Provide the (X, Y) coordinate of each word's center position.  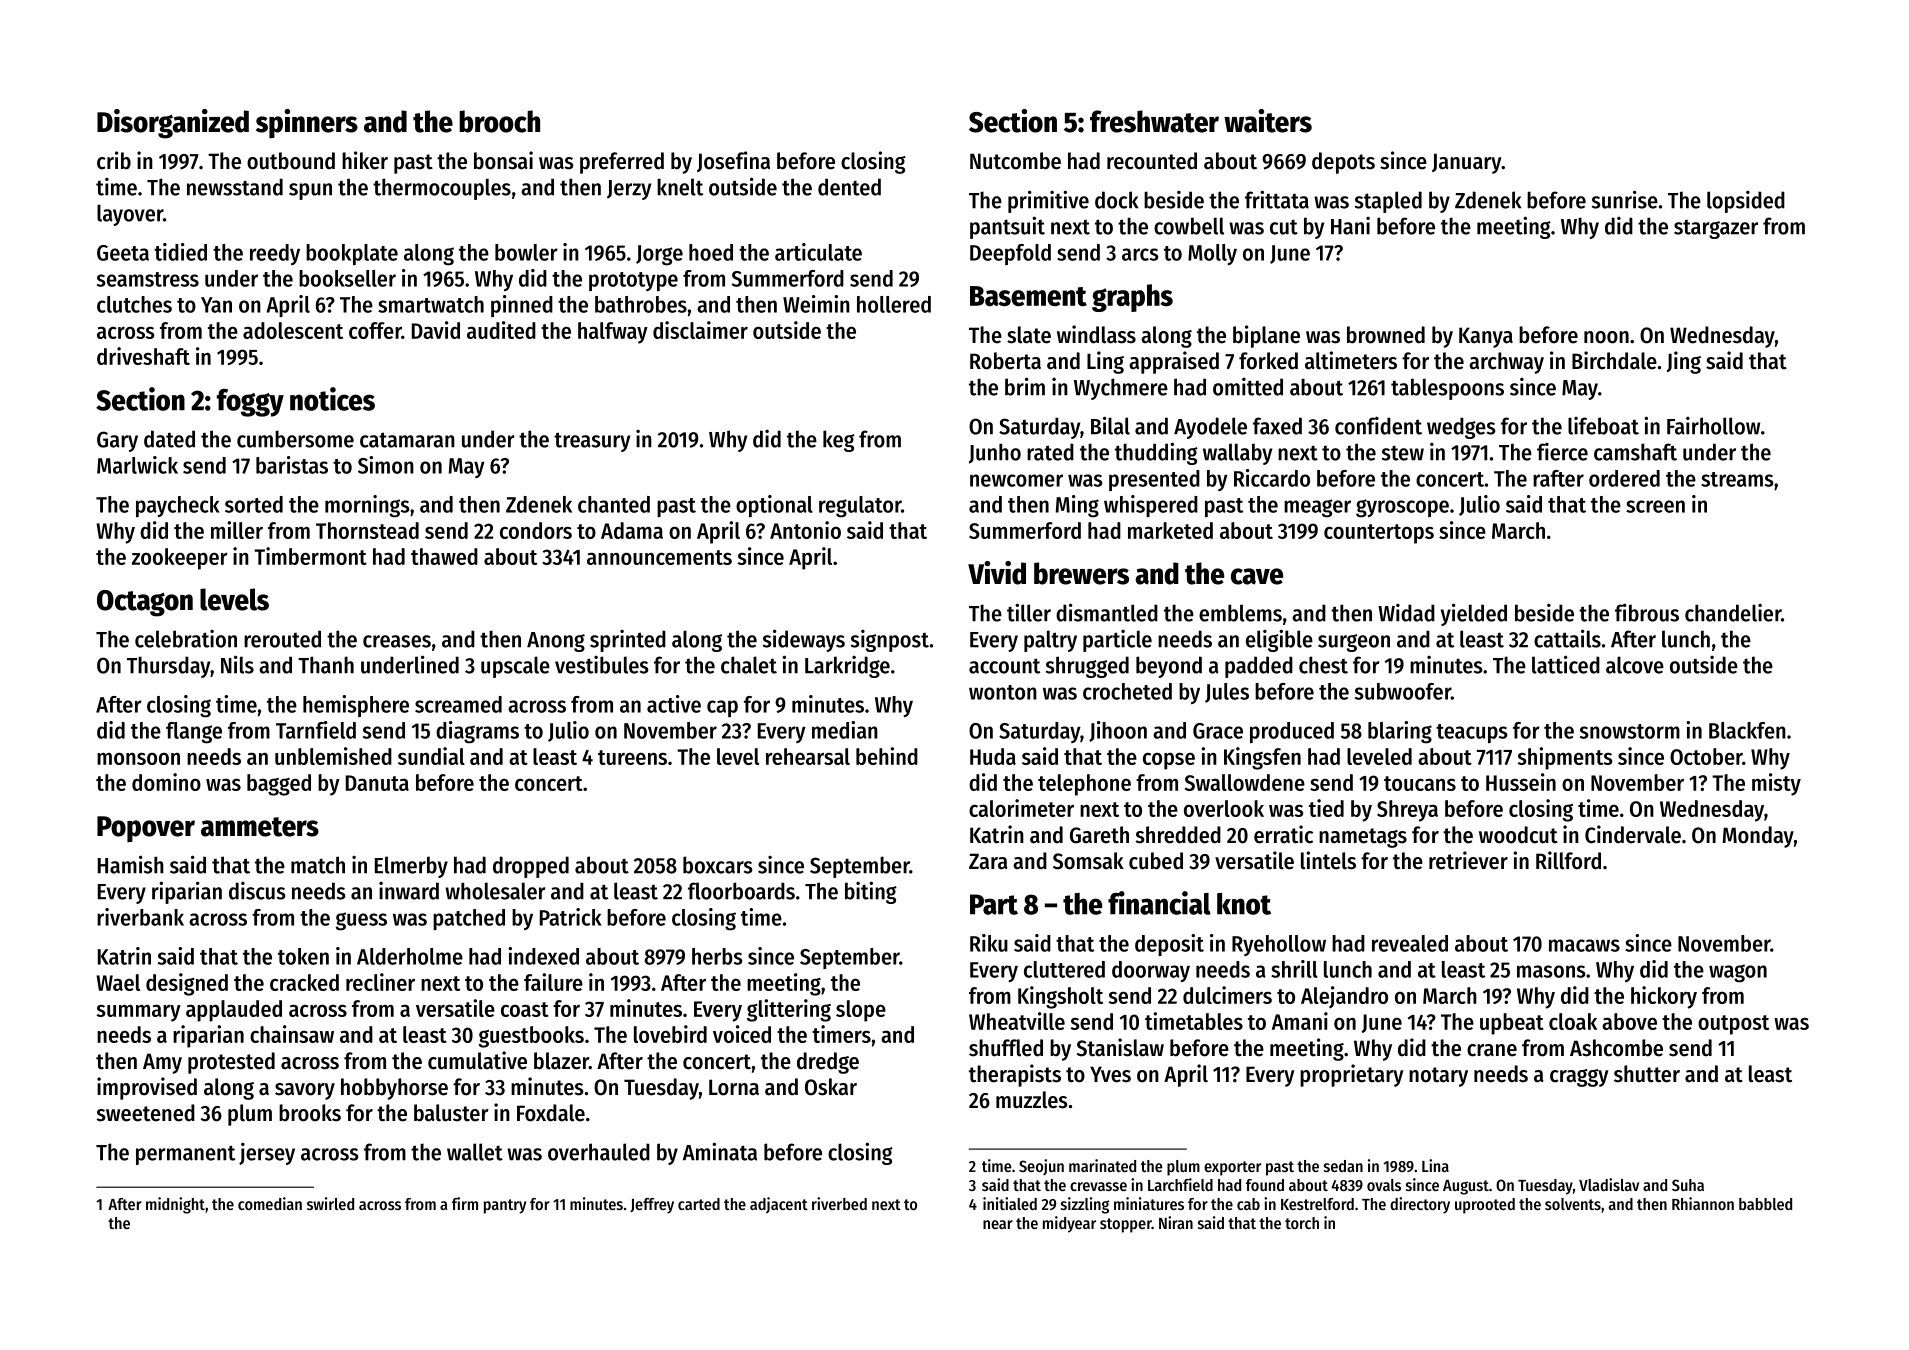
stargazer (1716, 229)
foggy (250, 403)
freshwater (1154, 121)
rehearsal (808, 756)
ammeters (260, 827)
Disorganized (173, 124)
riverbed (839, 1203)
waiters (1268, 121)
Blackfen (1747, 730)
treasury (592, 442)
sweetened (146, 1113)
